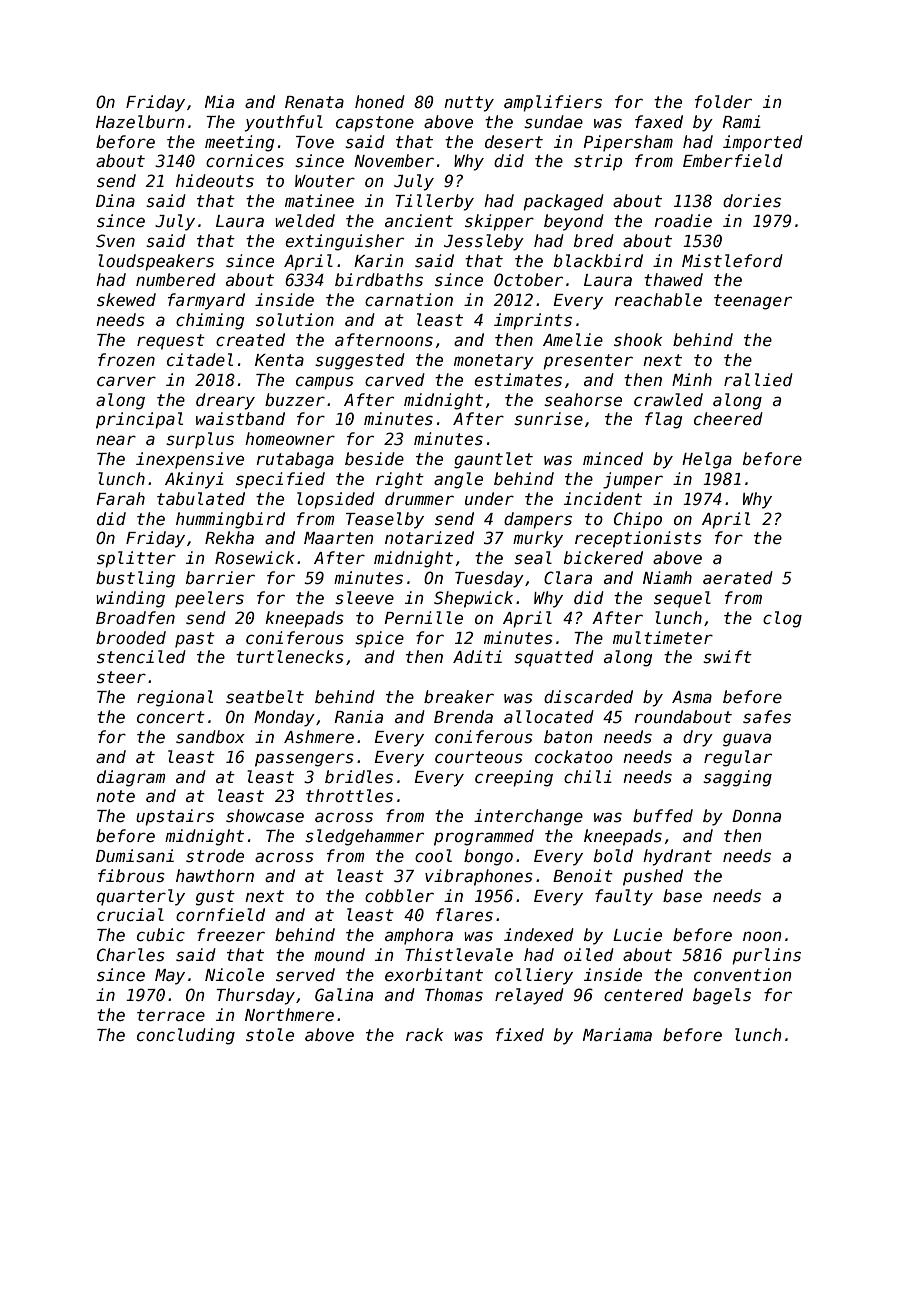 The image size is (908, 1316). Describe the element at coordinates (378, 261) in the image. I see `Karin` at that location.
